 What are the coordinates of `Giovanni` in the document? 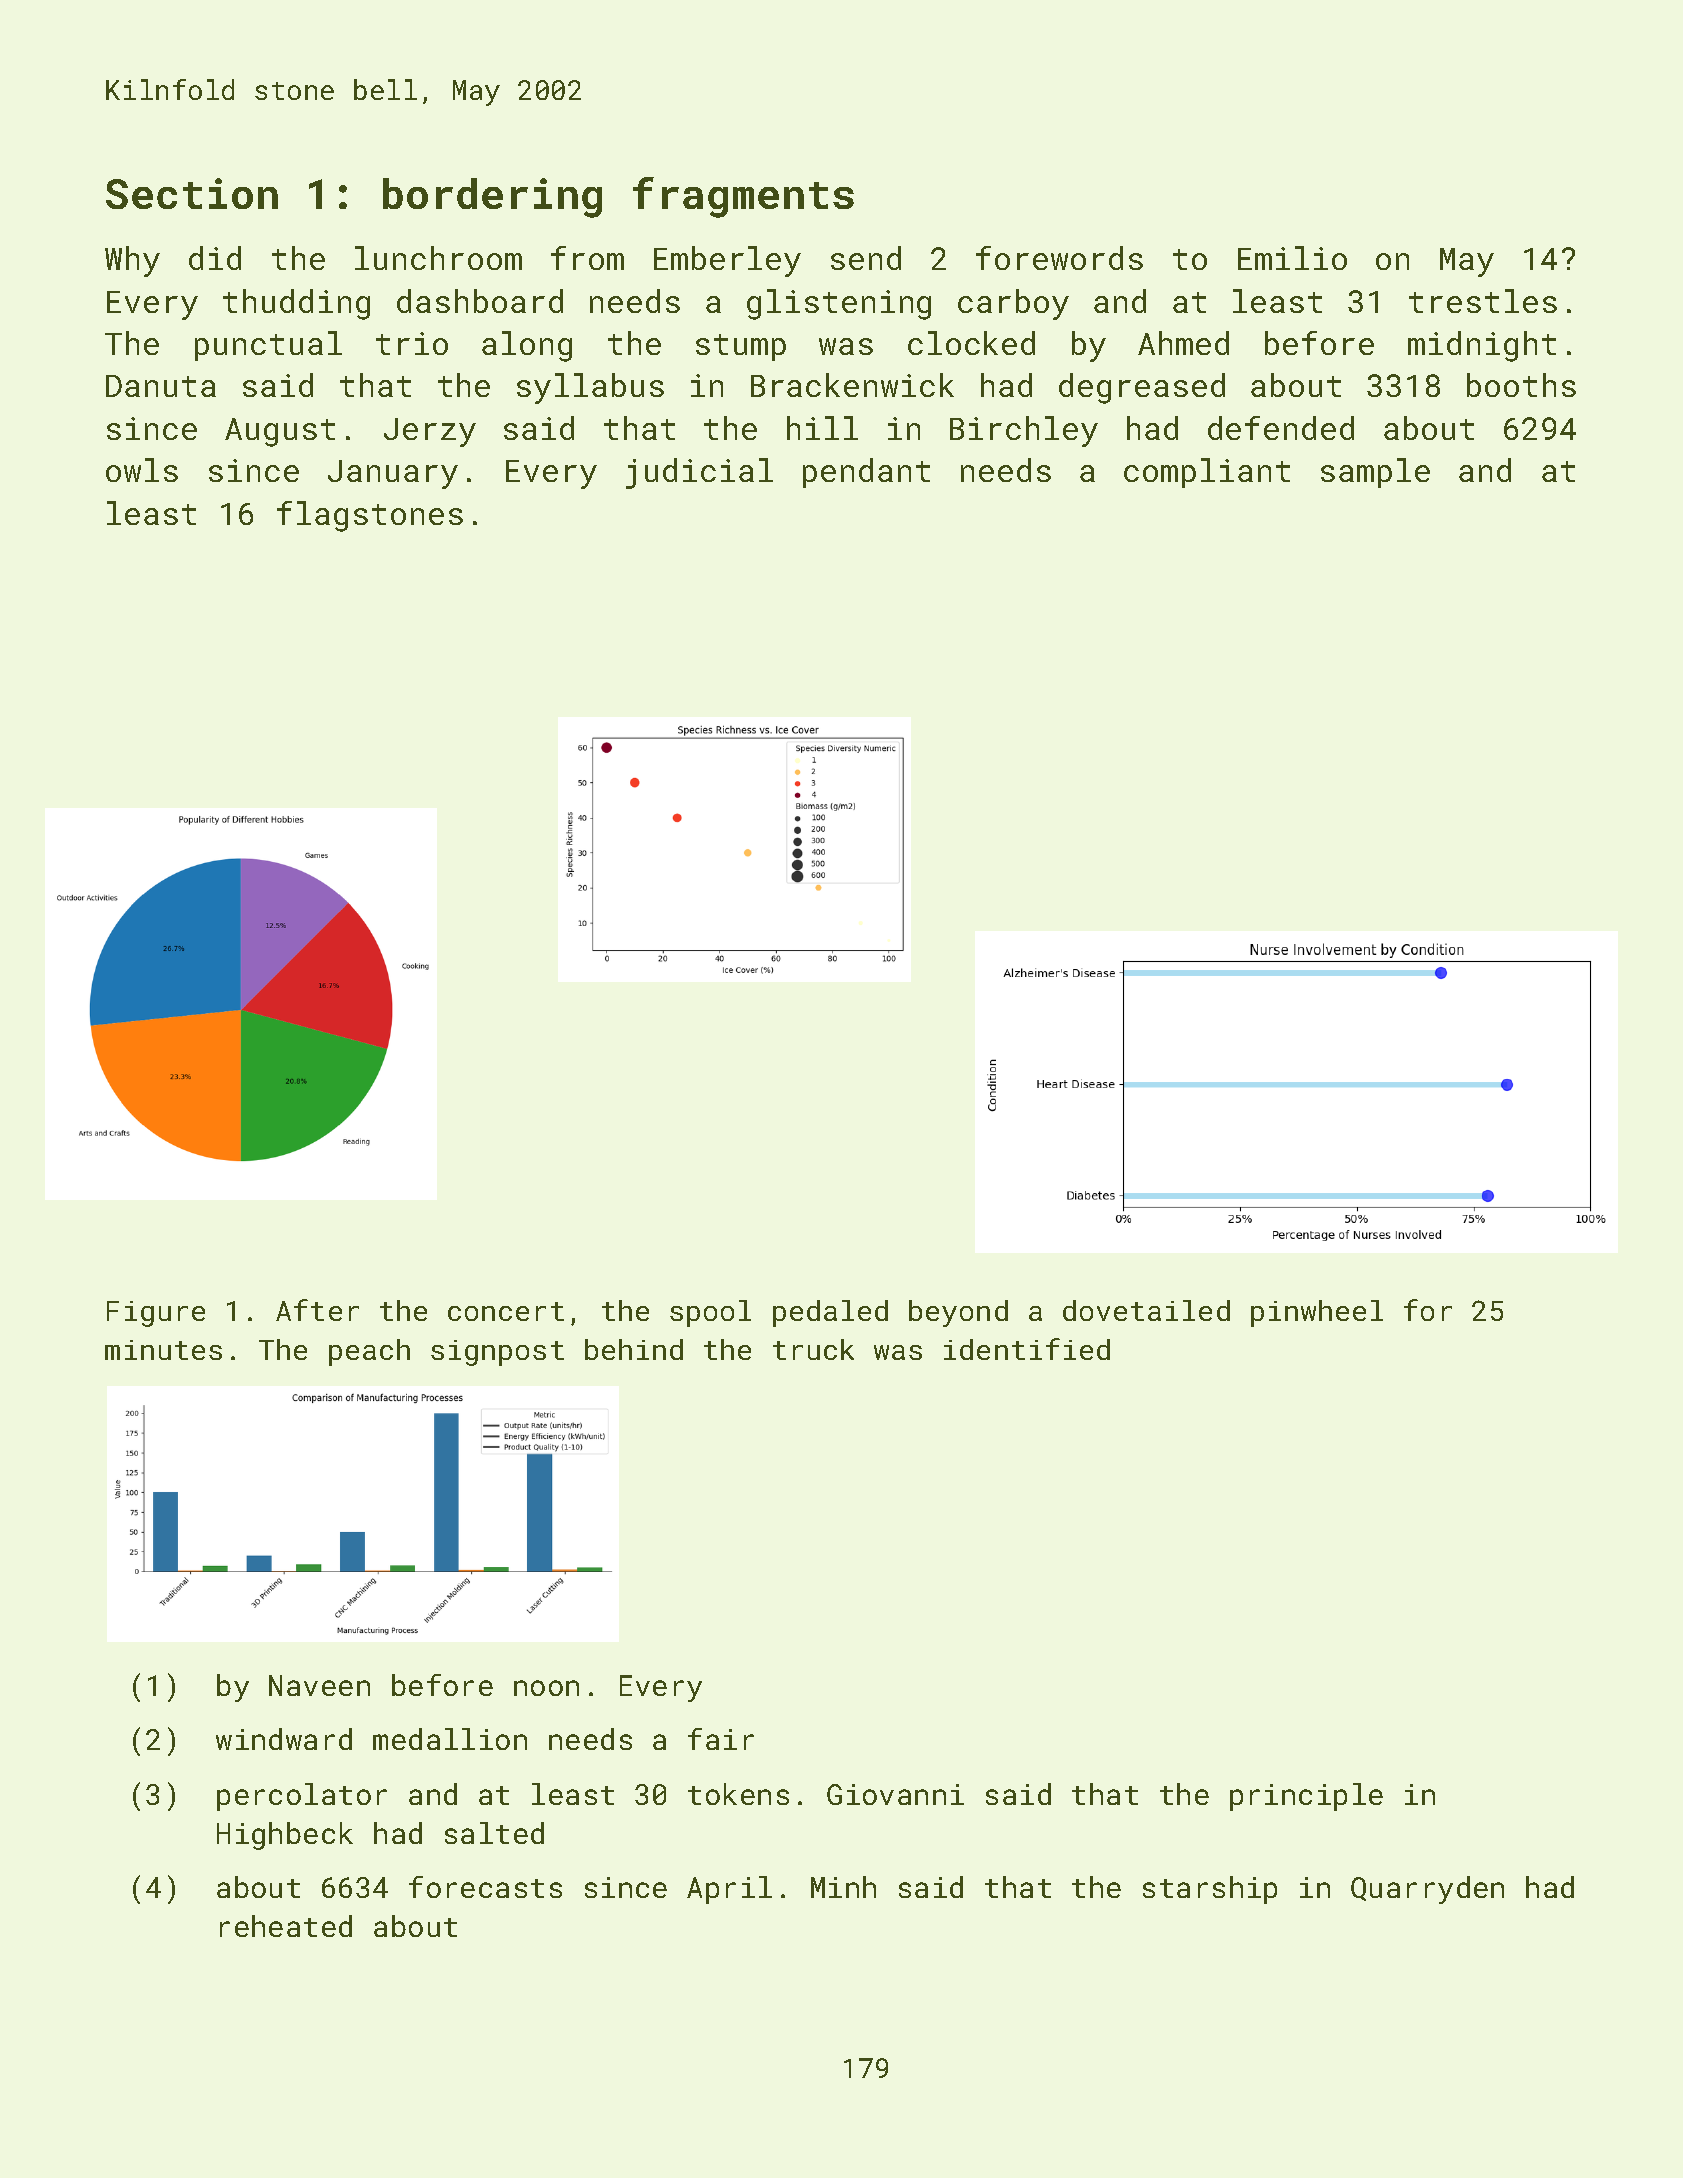 It's located at (895, 1794).
